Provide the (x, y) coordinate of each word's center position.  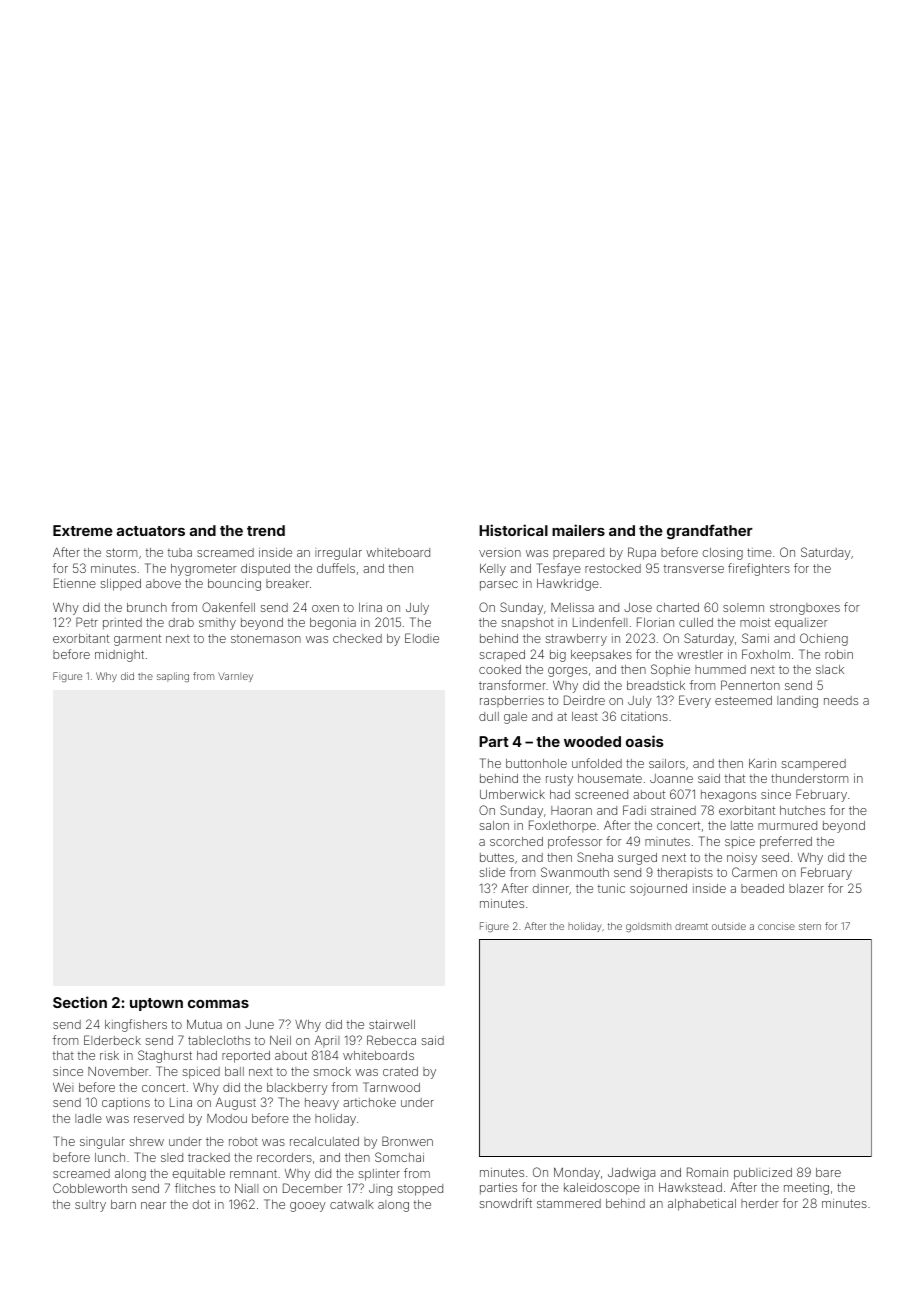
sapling (173, 677)
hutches (802, 810)
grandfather (710, 531)
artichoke (369, 1102)
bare (828, 1172)
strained (673, 810)
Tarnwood (391, 1087)
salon (494, 825)
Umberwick (512, 794)
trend (266, 530)
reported (246, 1057)
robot (243, 1141)
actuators (151, 531)
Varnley (235, 677)
